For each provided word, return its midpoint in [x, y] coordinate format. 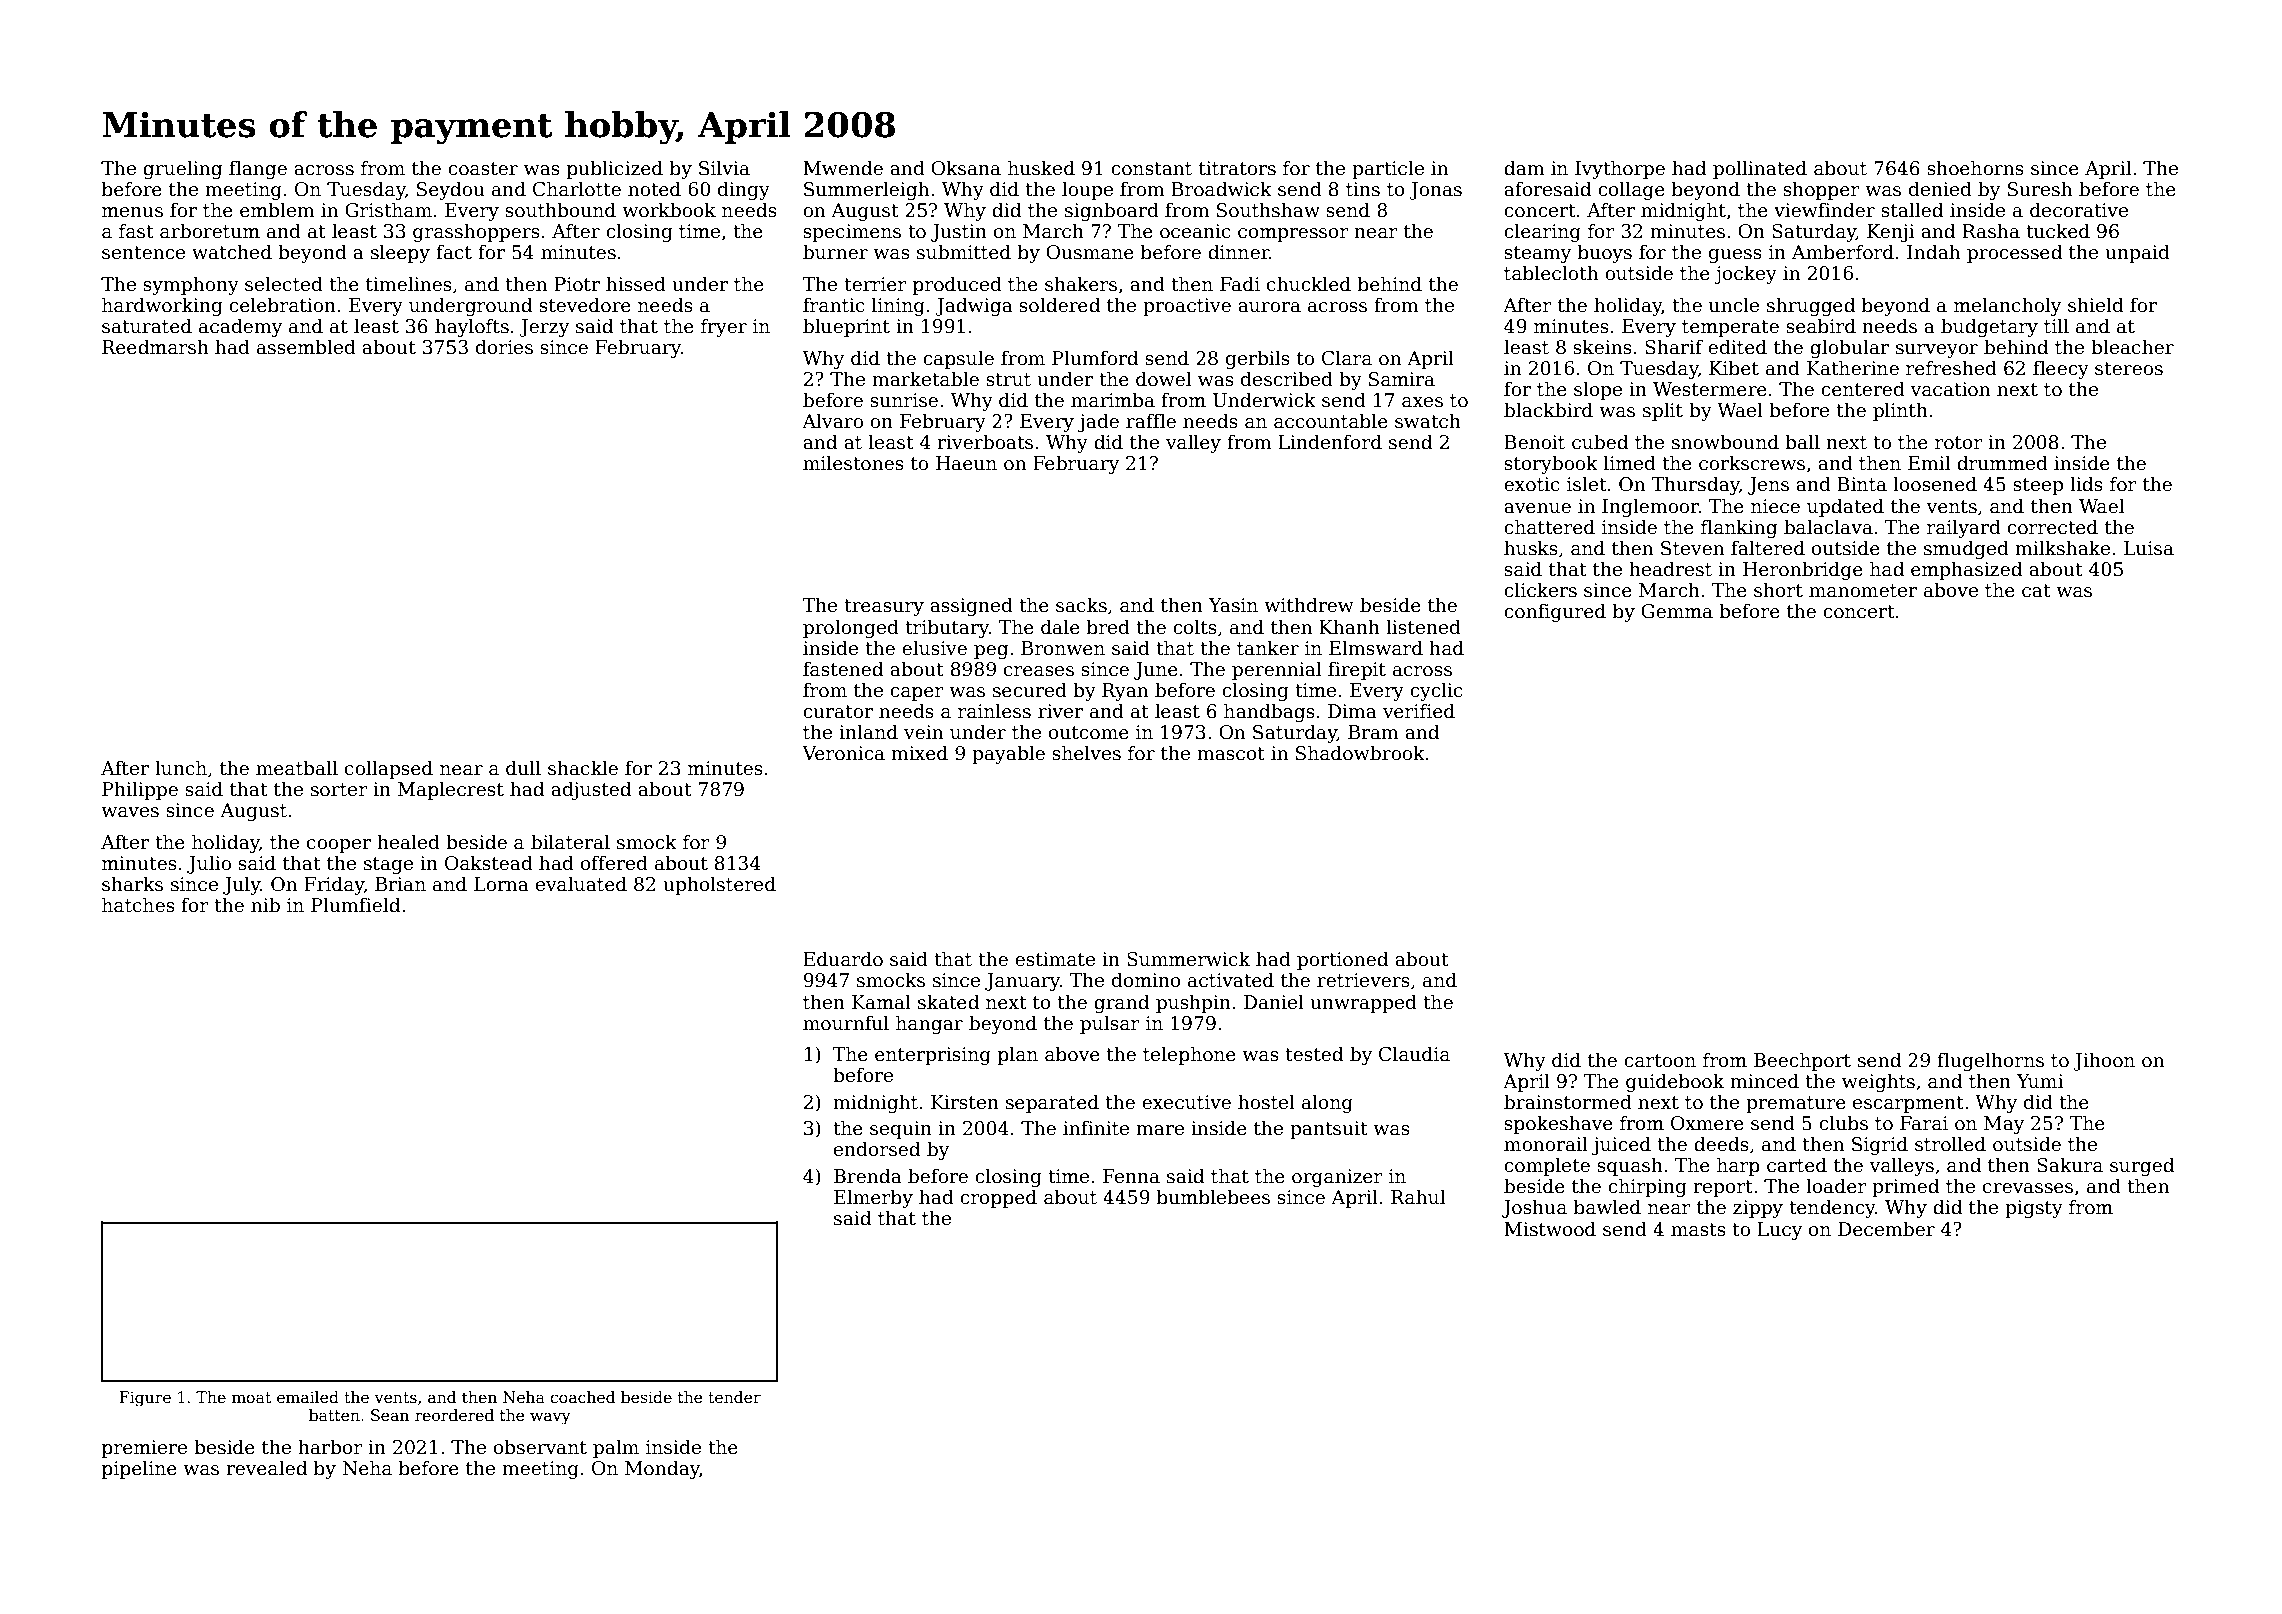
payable [1008, 754]
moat [251, 1397]
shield [2096, 305]
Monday [662, 1469]
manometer [1863, 591]
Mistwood [1550, 1229]
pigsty [2034, 1209]
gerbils [1258, 359]
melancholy [2007, 306]
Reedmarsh [155, 347]
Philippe [140, 790]
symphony [191, 285]
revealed [266, 1468]
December [1886, 1229]
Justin [959, 233]
